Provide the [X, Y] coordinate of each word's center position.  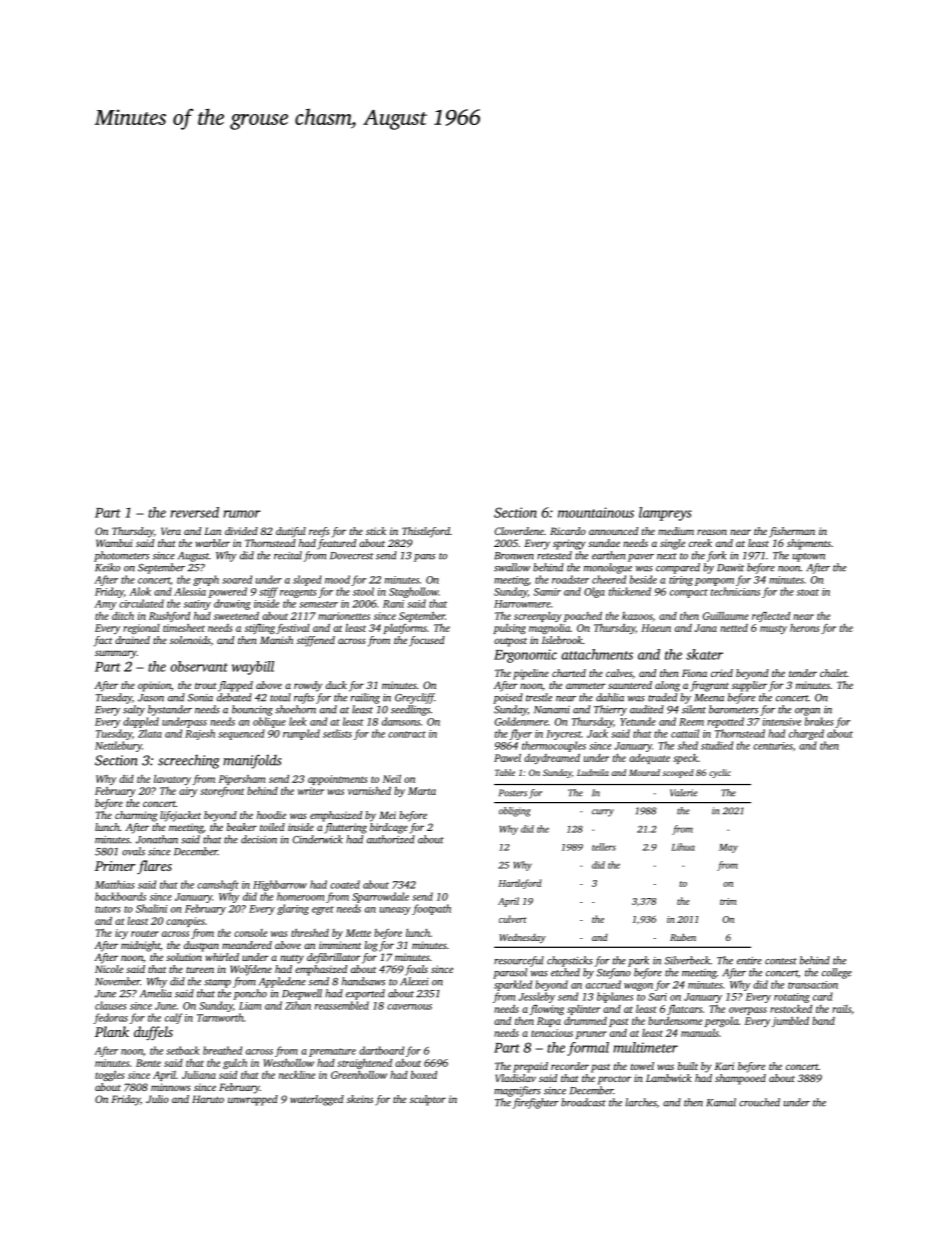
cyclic [720, 773]
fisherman [792, 532]
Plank [112, 1031]
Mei [387, 815]
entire [749, 961]
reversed [194, 512]
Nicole [109, 969]
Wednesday [522, 938]
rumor [242, 514]
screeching [189, 761]
